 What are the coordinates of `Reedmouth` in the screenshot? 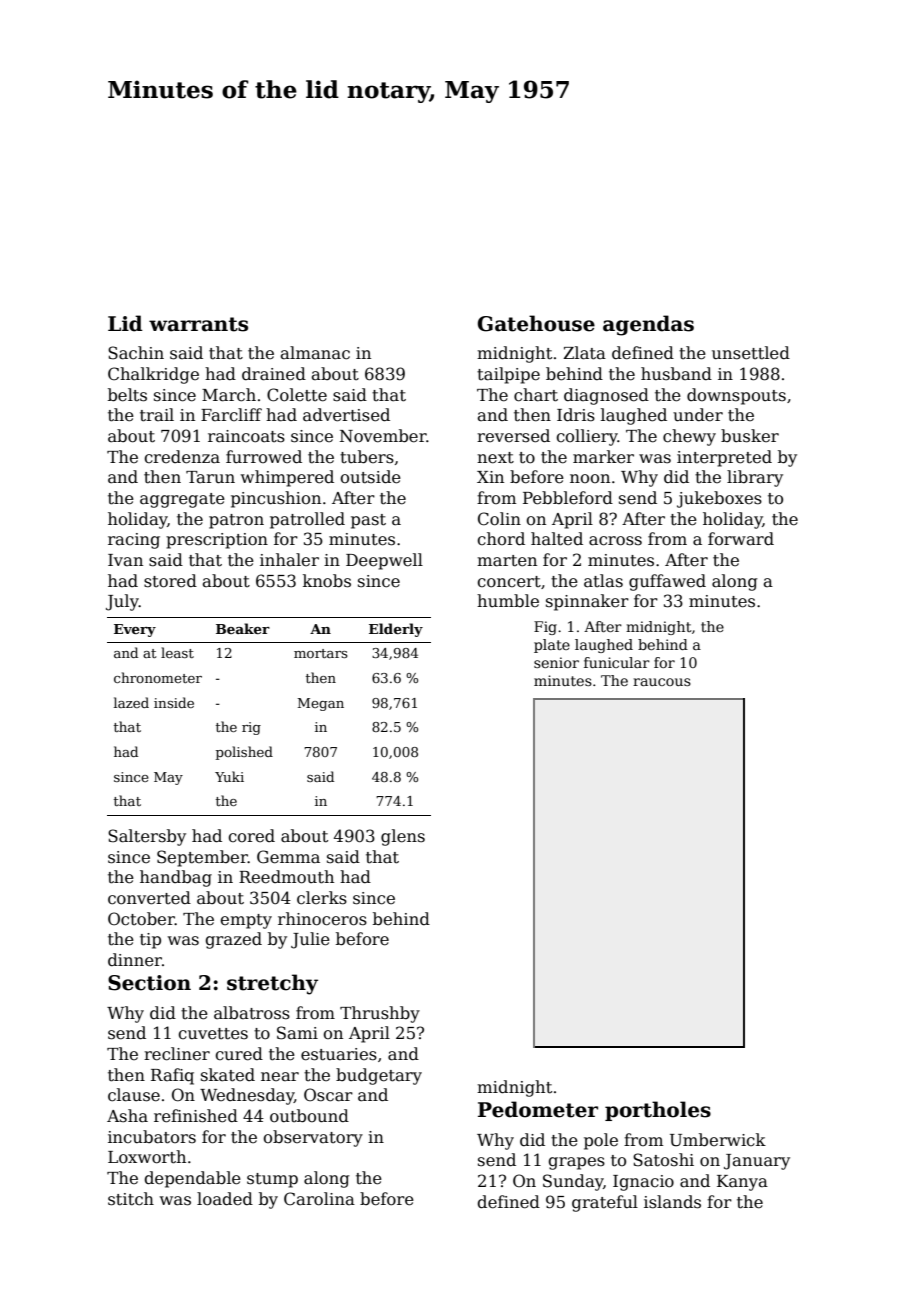 It's located at (286, 877).
